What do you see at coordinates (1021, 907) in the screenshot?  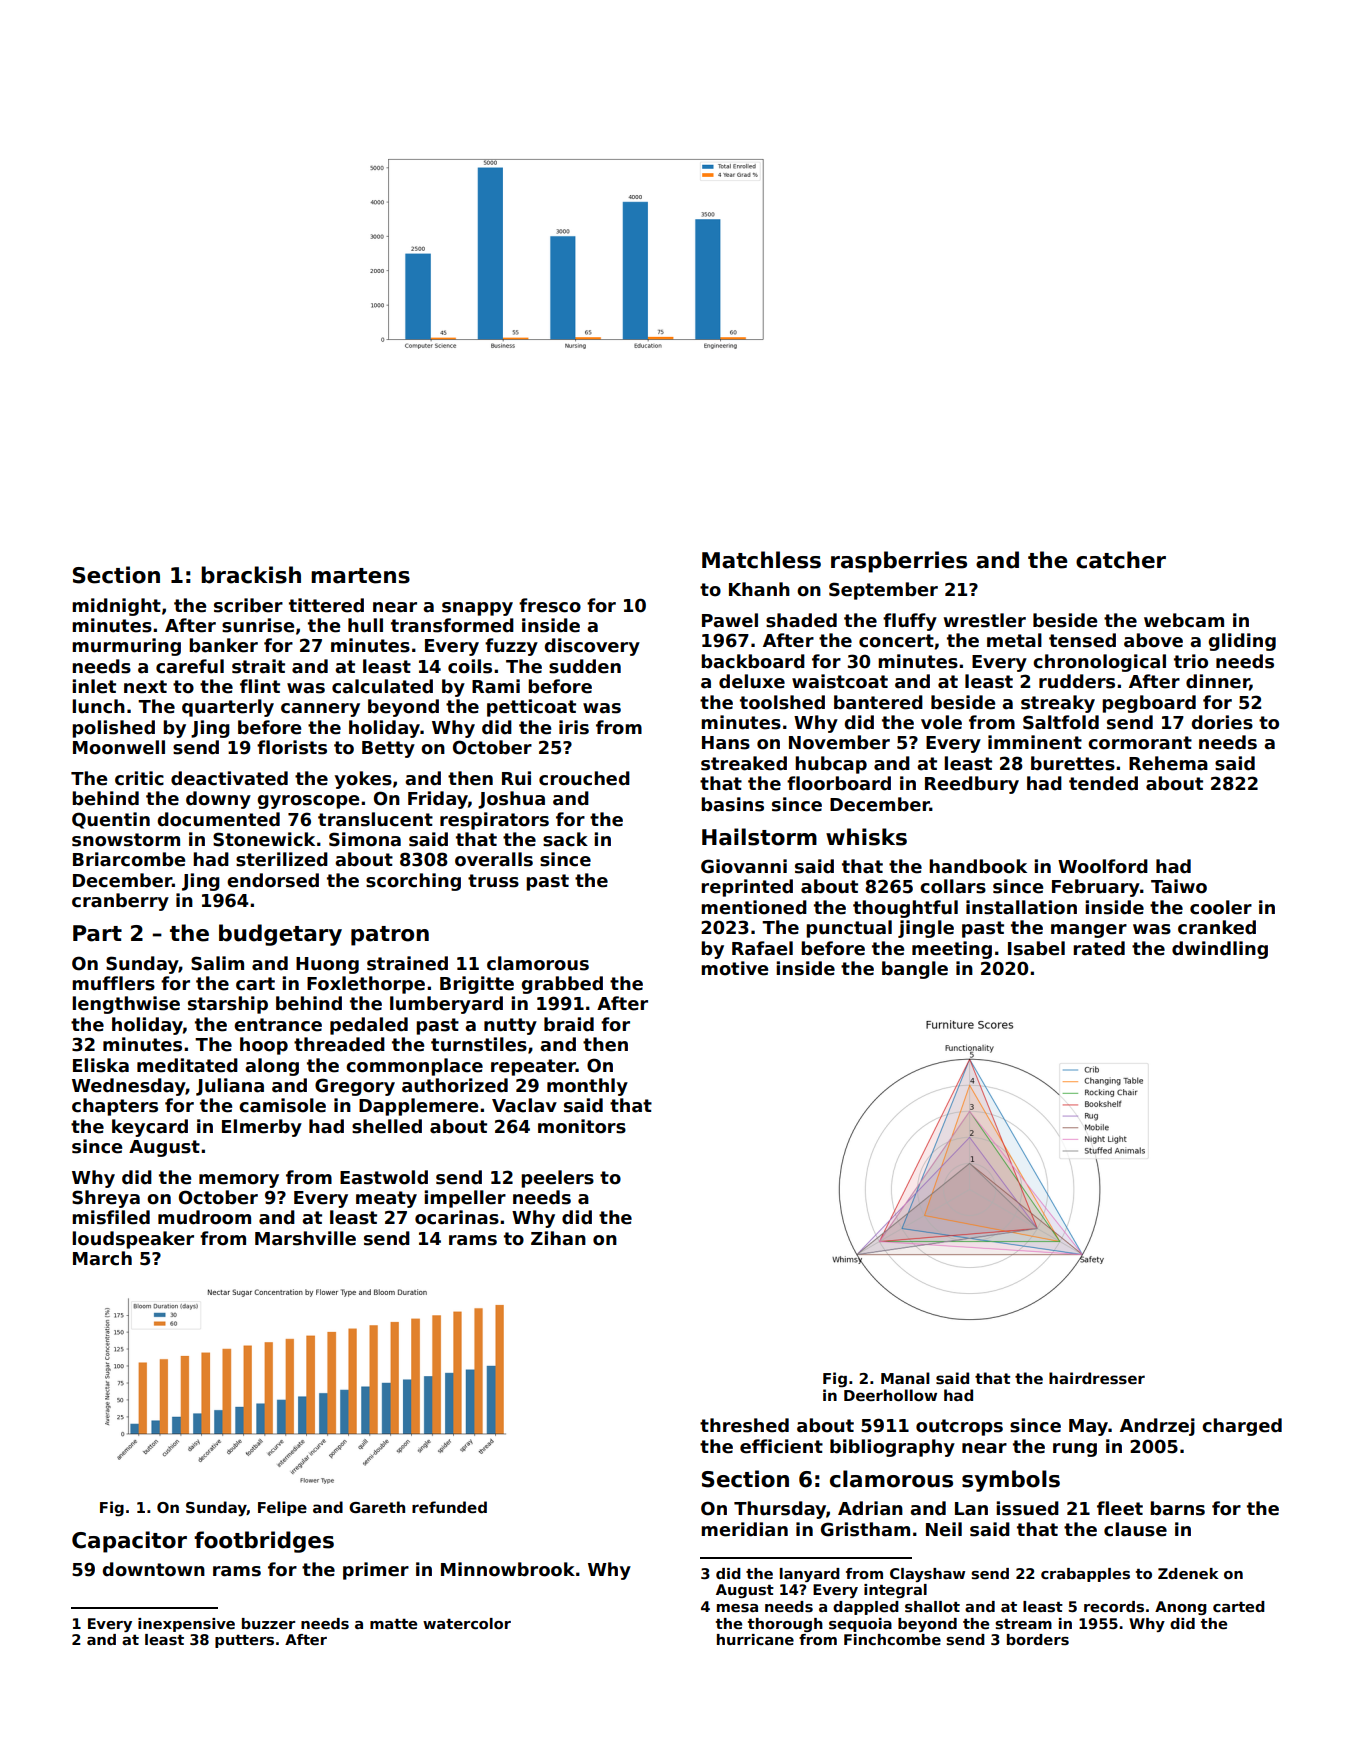 I see `installation` at bounding box center [1021, 907].
